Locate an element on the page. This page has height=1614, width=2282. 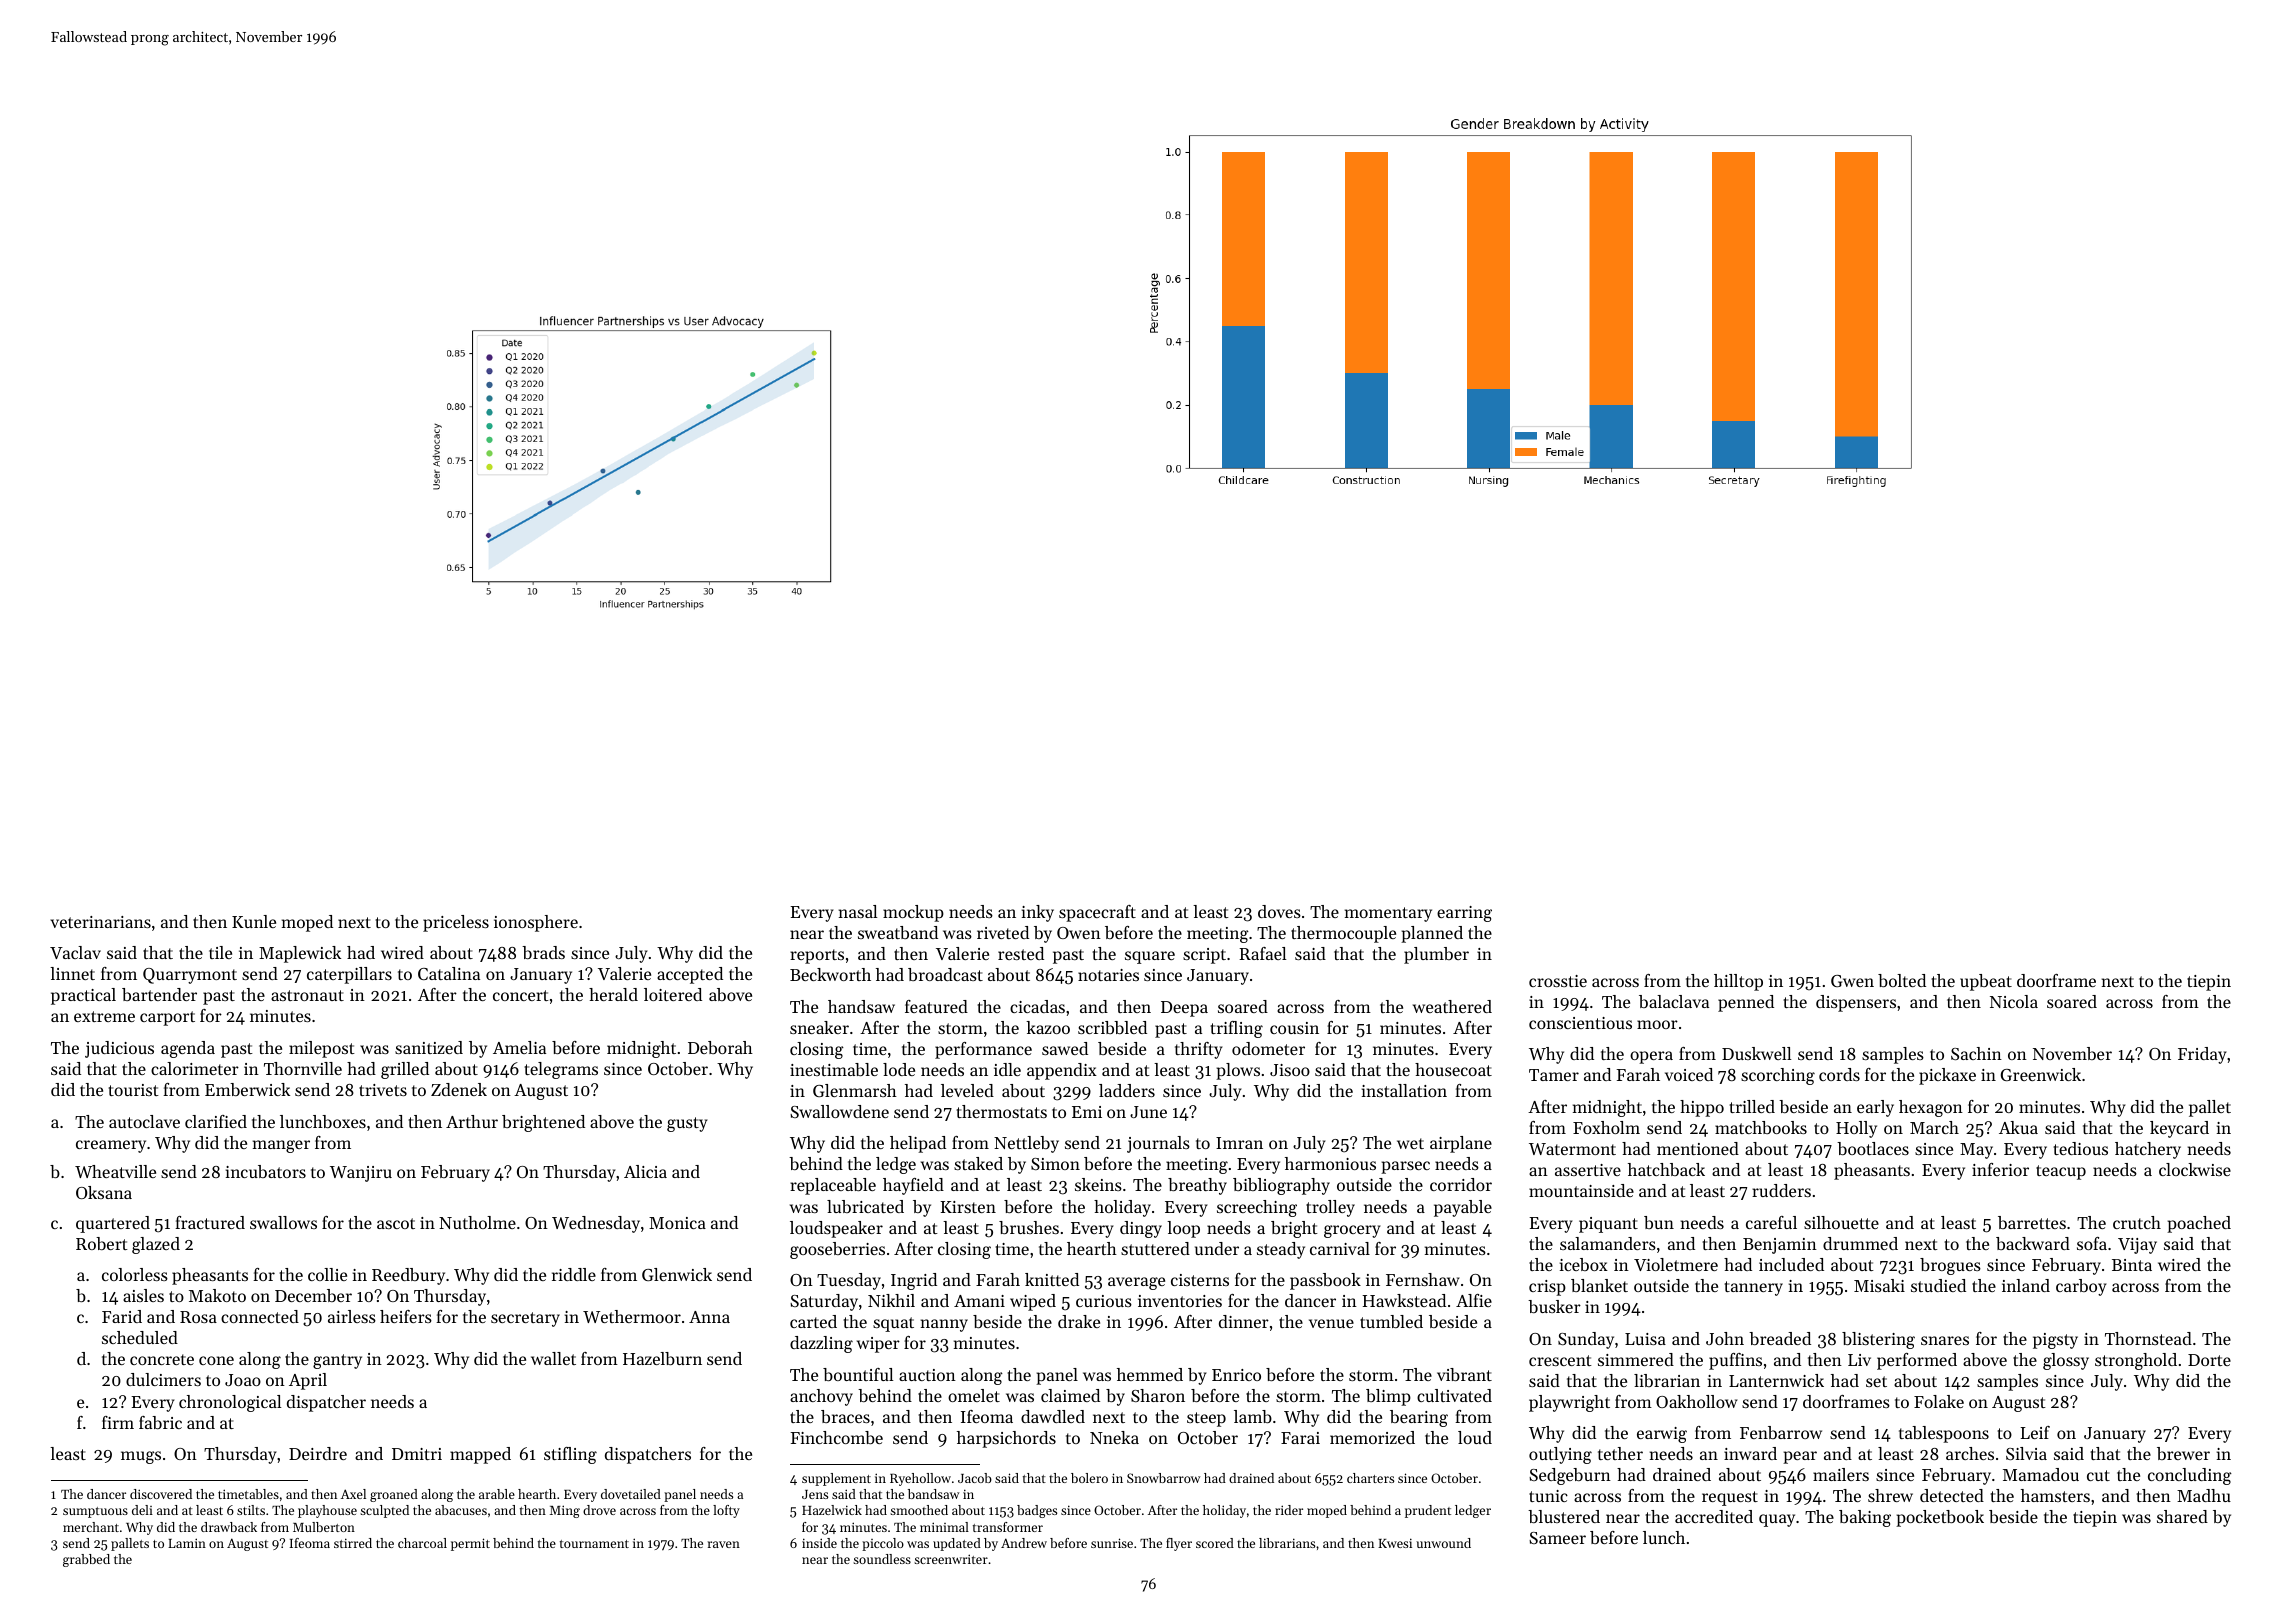
Axel is located at coordinates (353, 1494).
